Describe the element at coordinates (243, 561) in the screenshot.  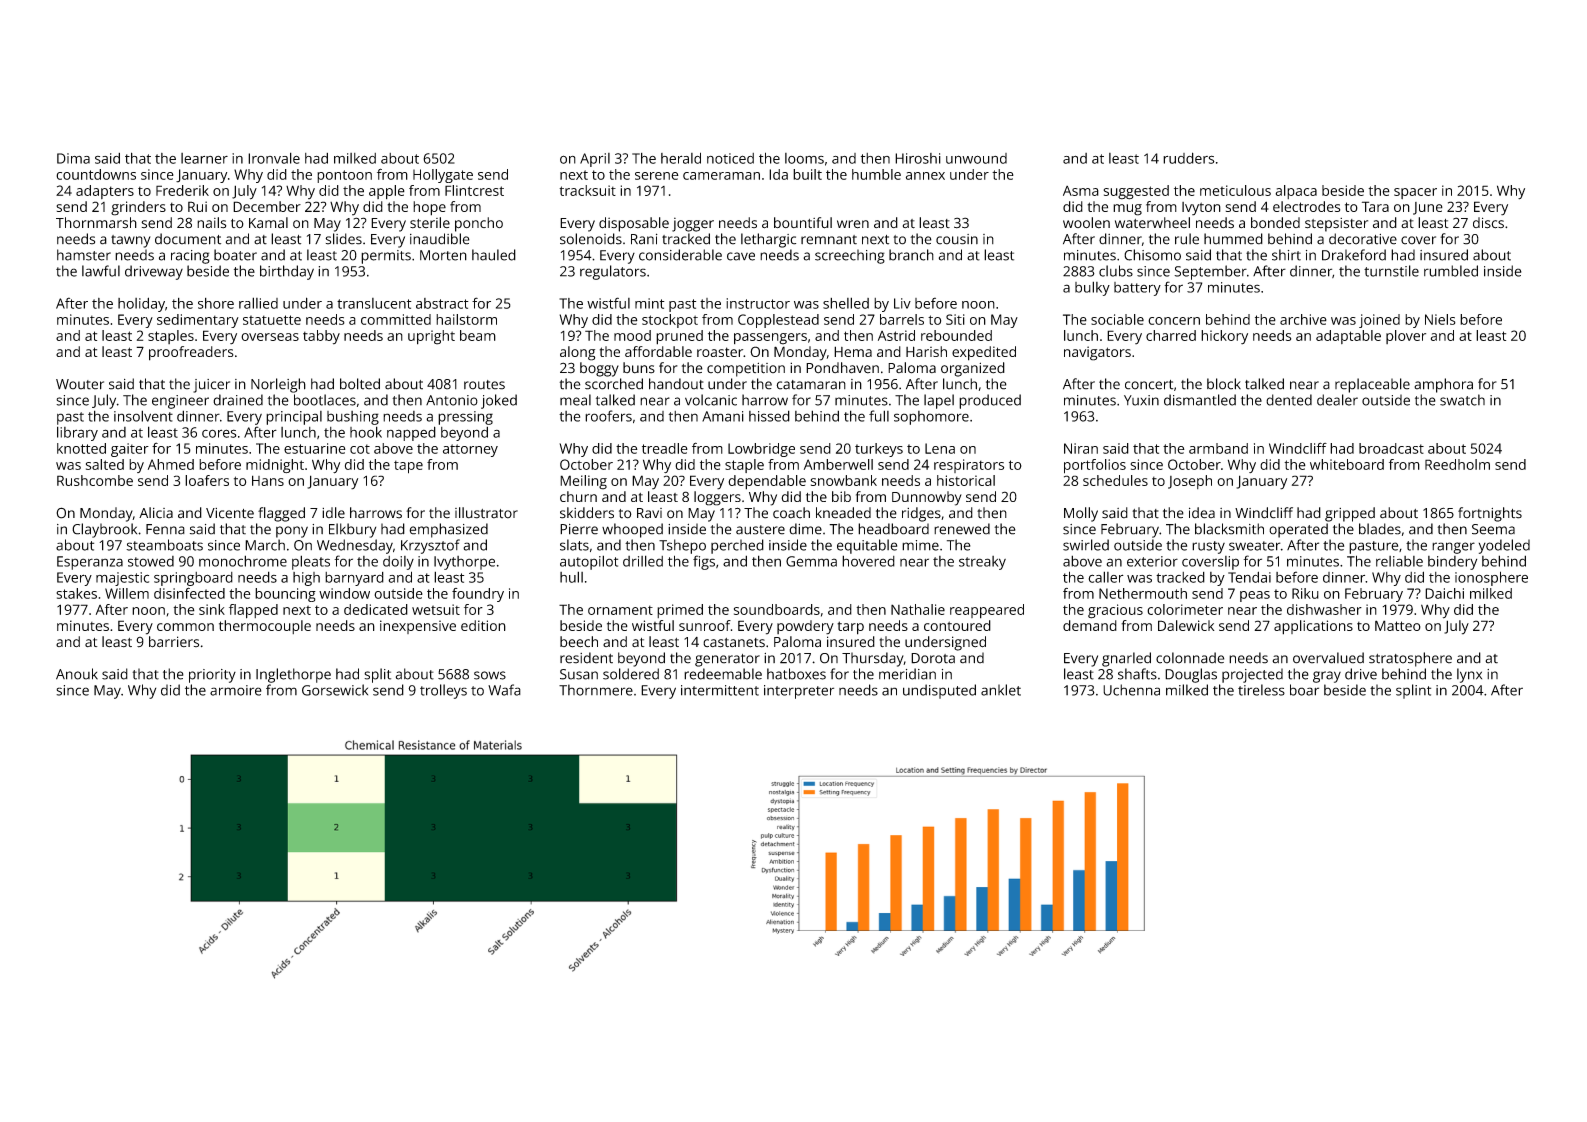
I see `monochrome` at that location.
